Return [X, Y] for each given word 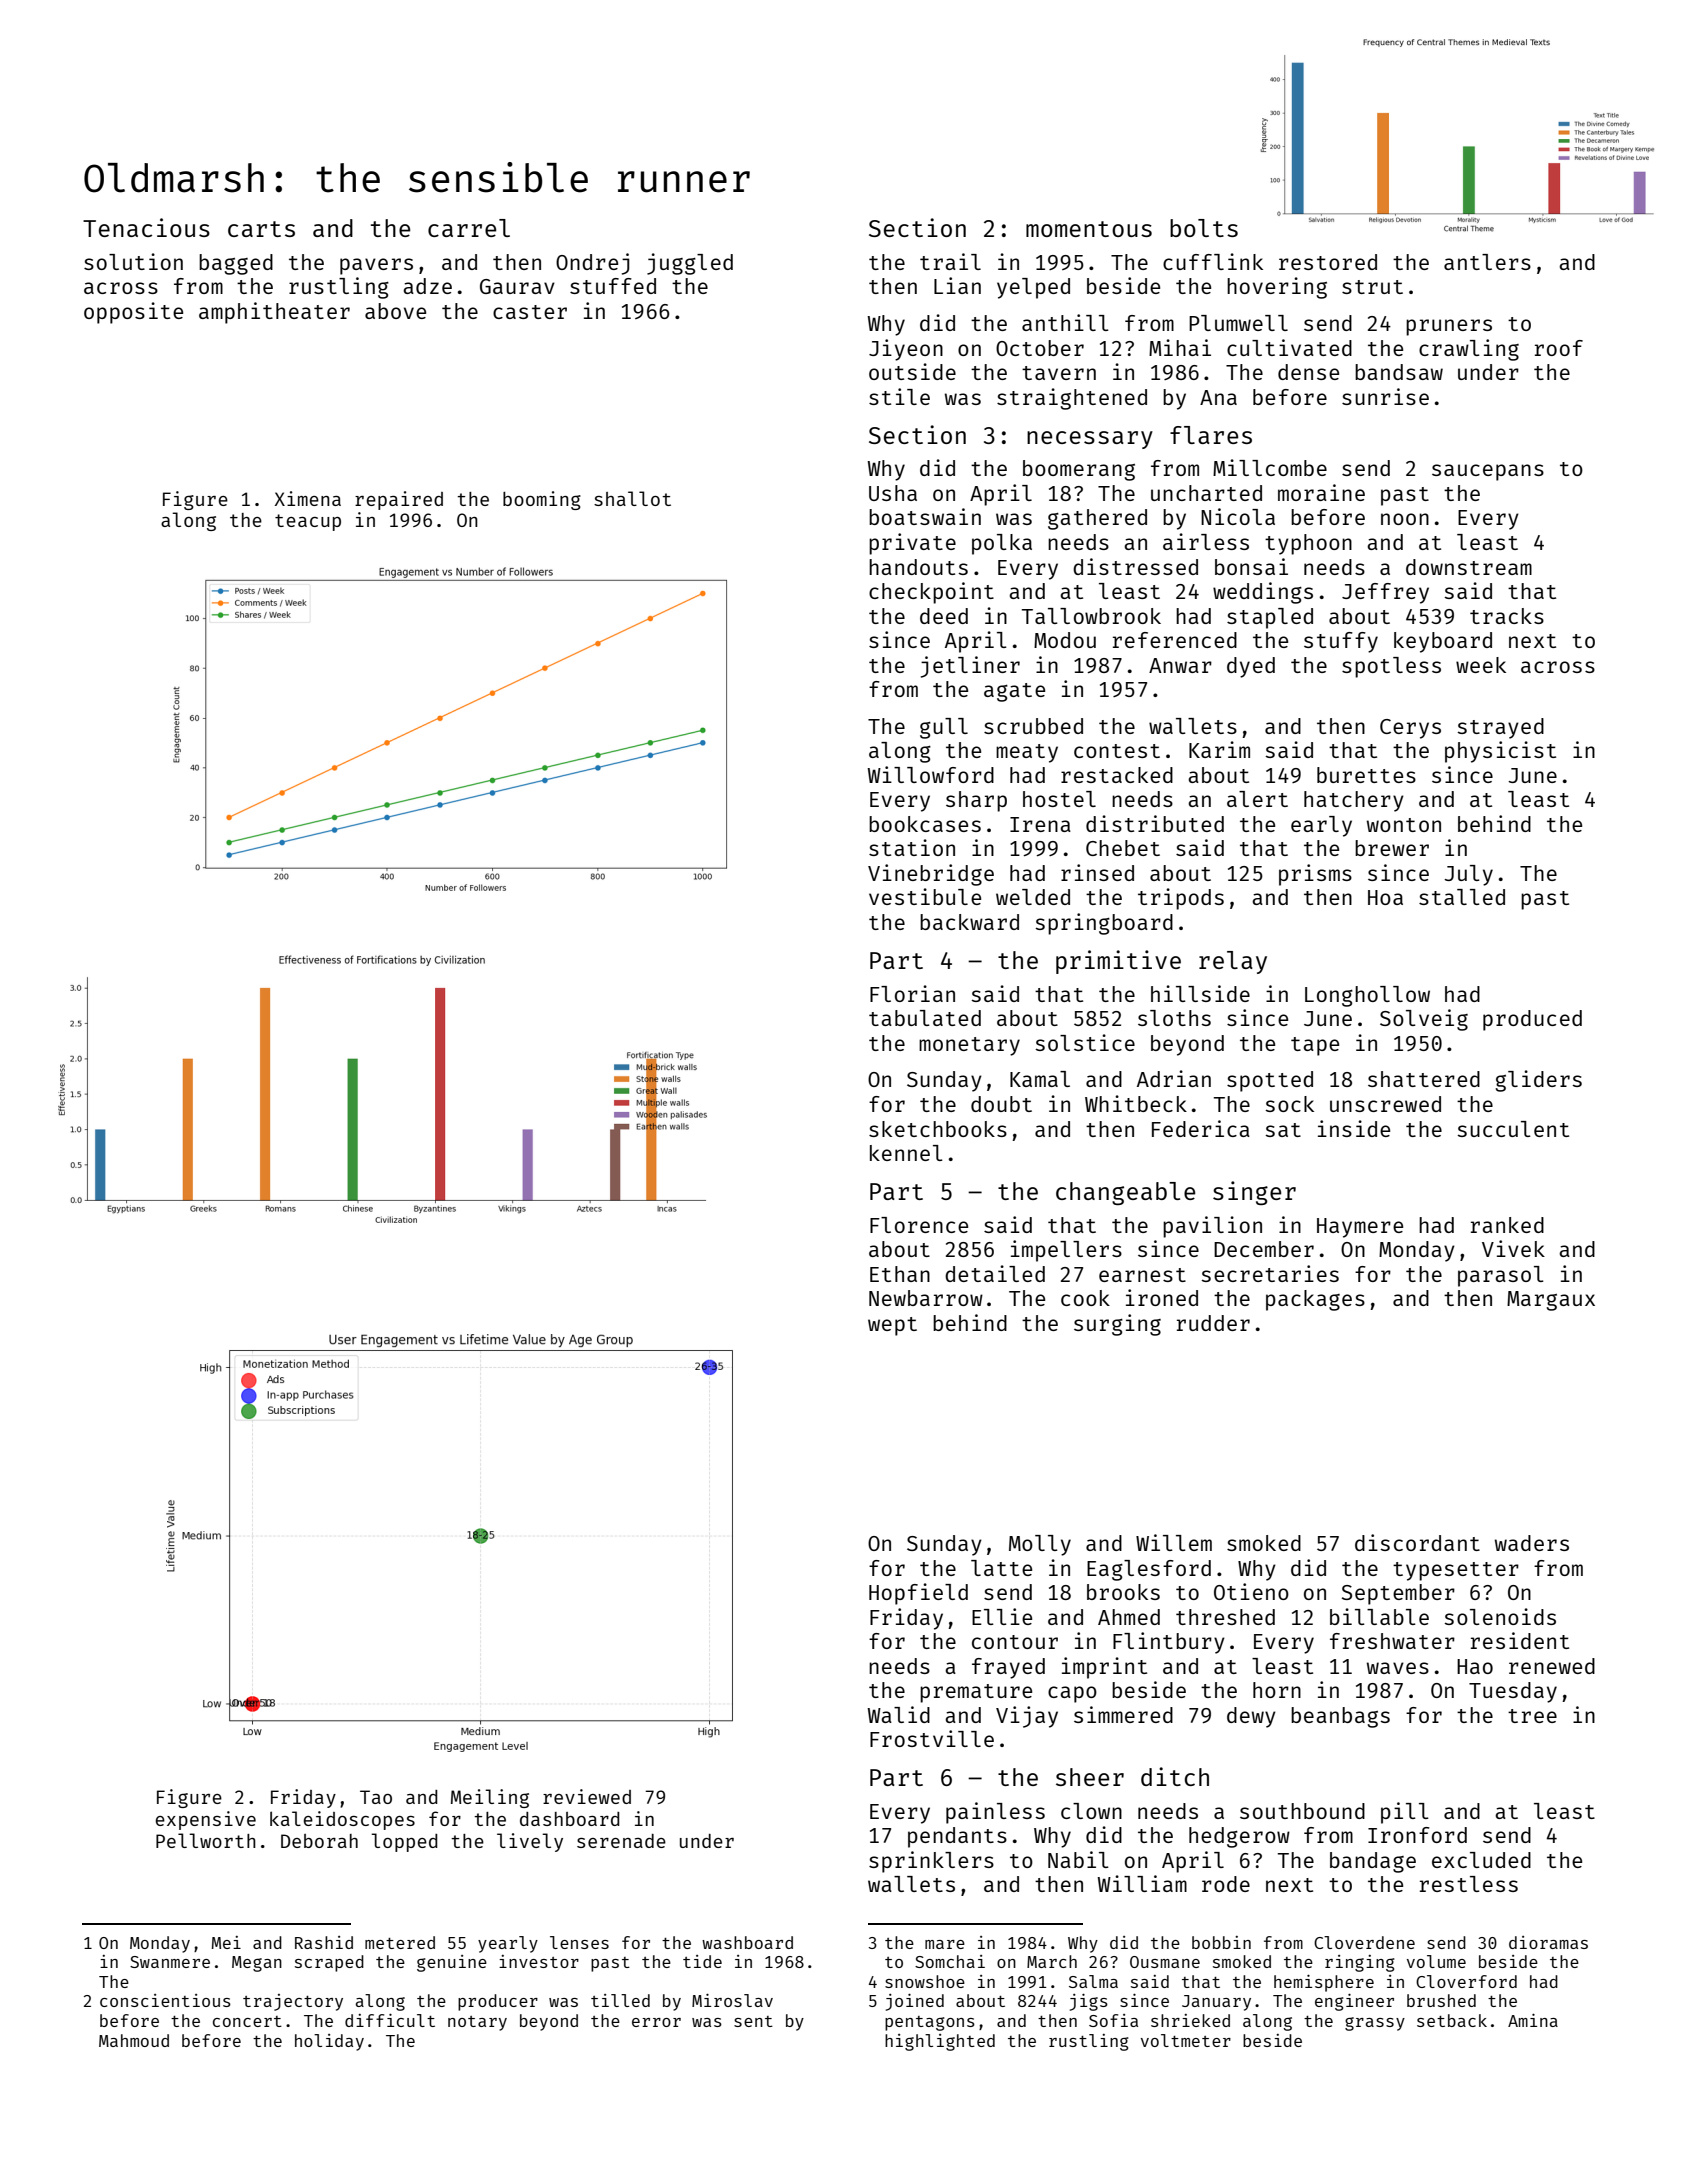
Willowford [930, 774]
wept [892, 1326]
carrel [469, 228]
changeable [1125, 1193]
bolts [1204, 228]
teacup [308, 522]
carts [261, 229]
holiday [329, 2042]
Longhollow [1367, 996]
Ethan [900, 1274]
